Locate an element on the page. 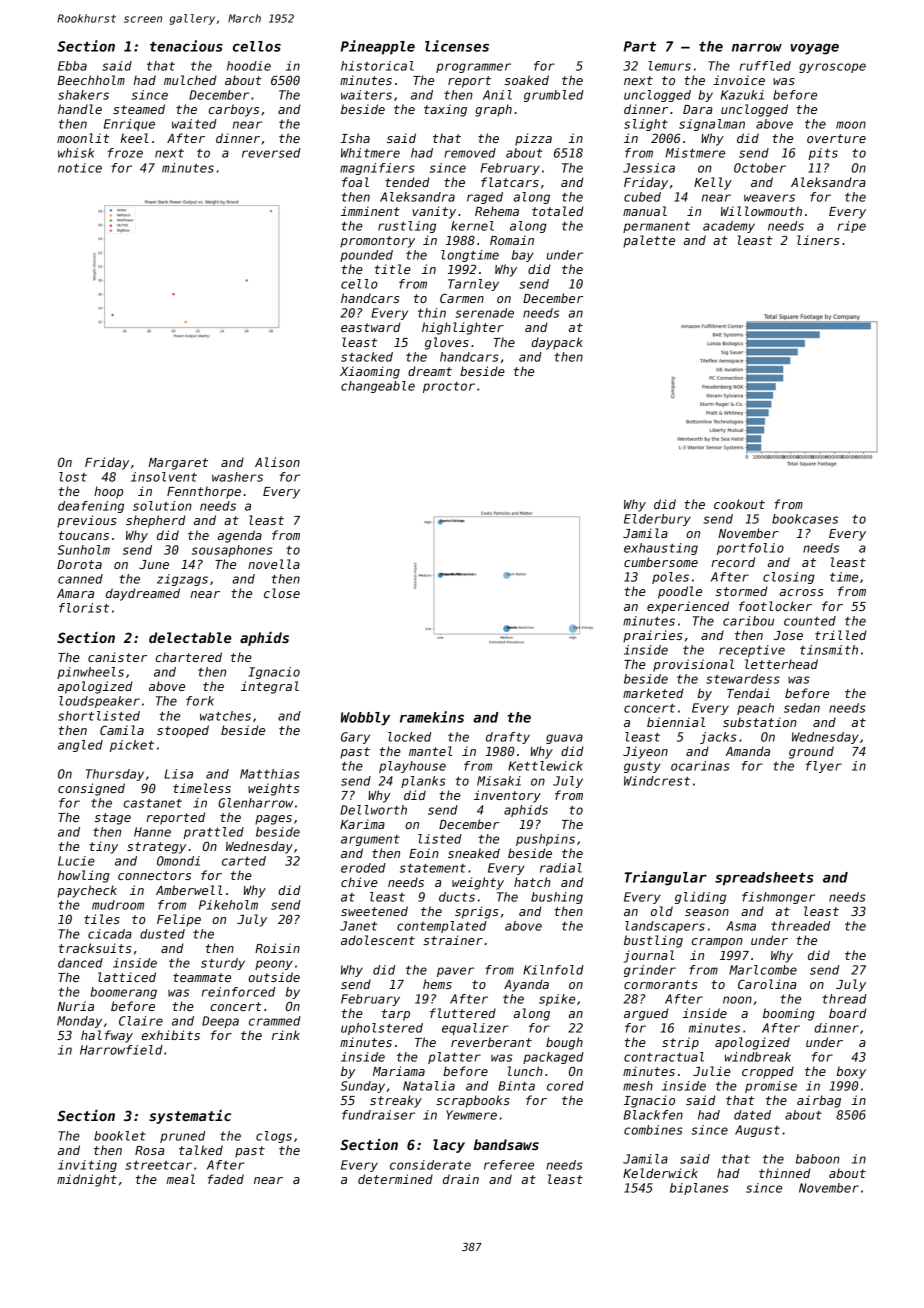 The height and width of the image is (1308, 924). toucans is located at coordinates (84, 535).
